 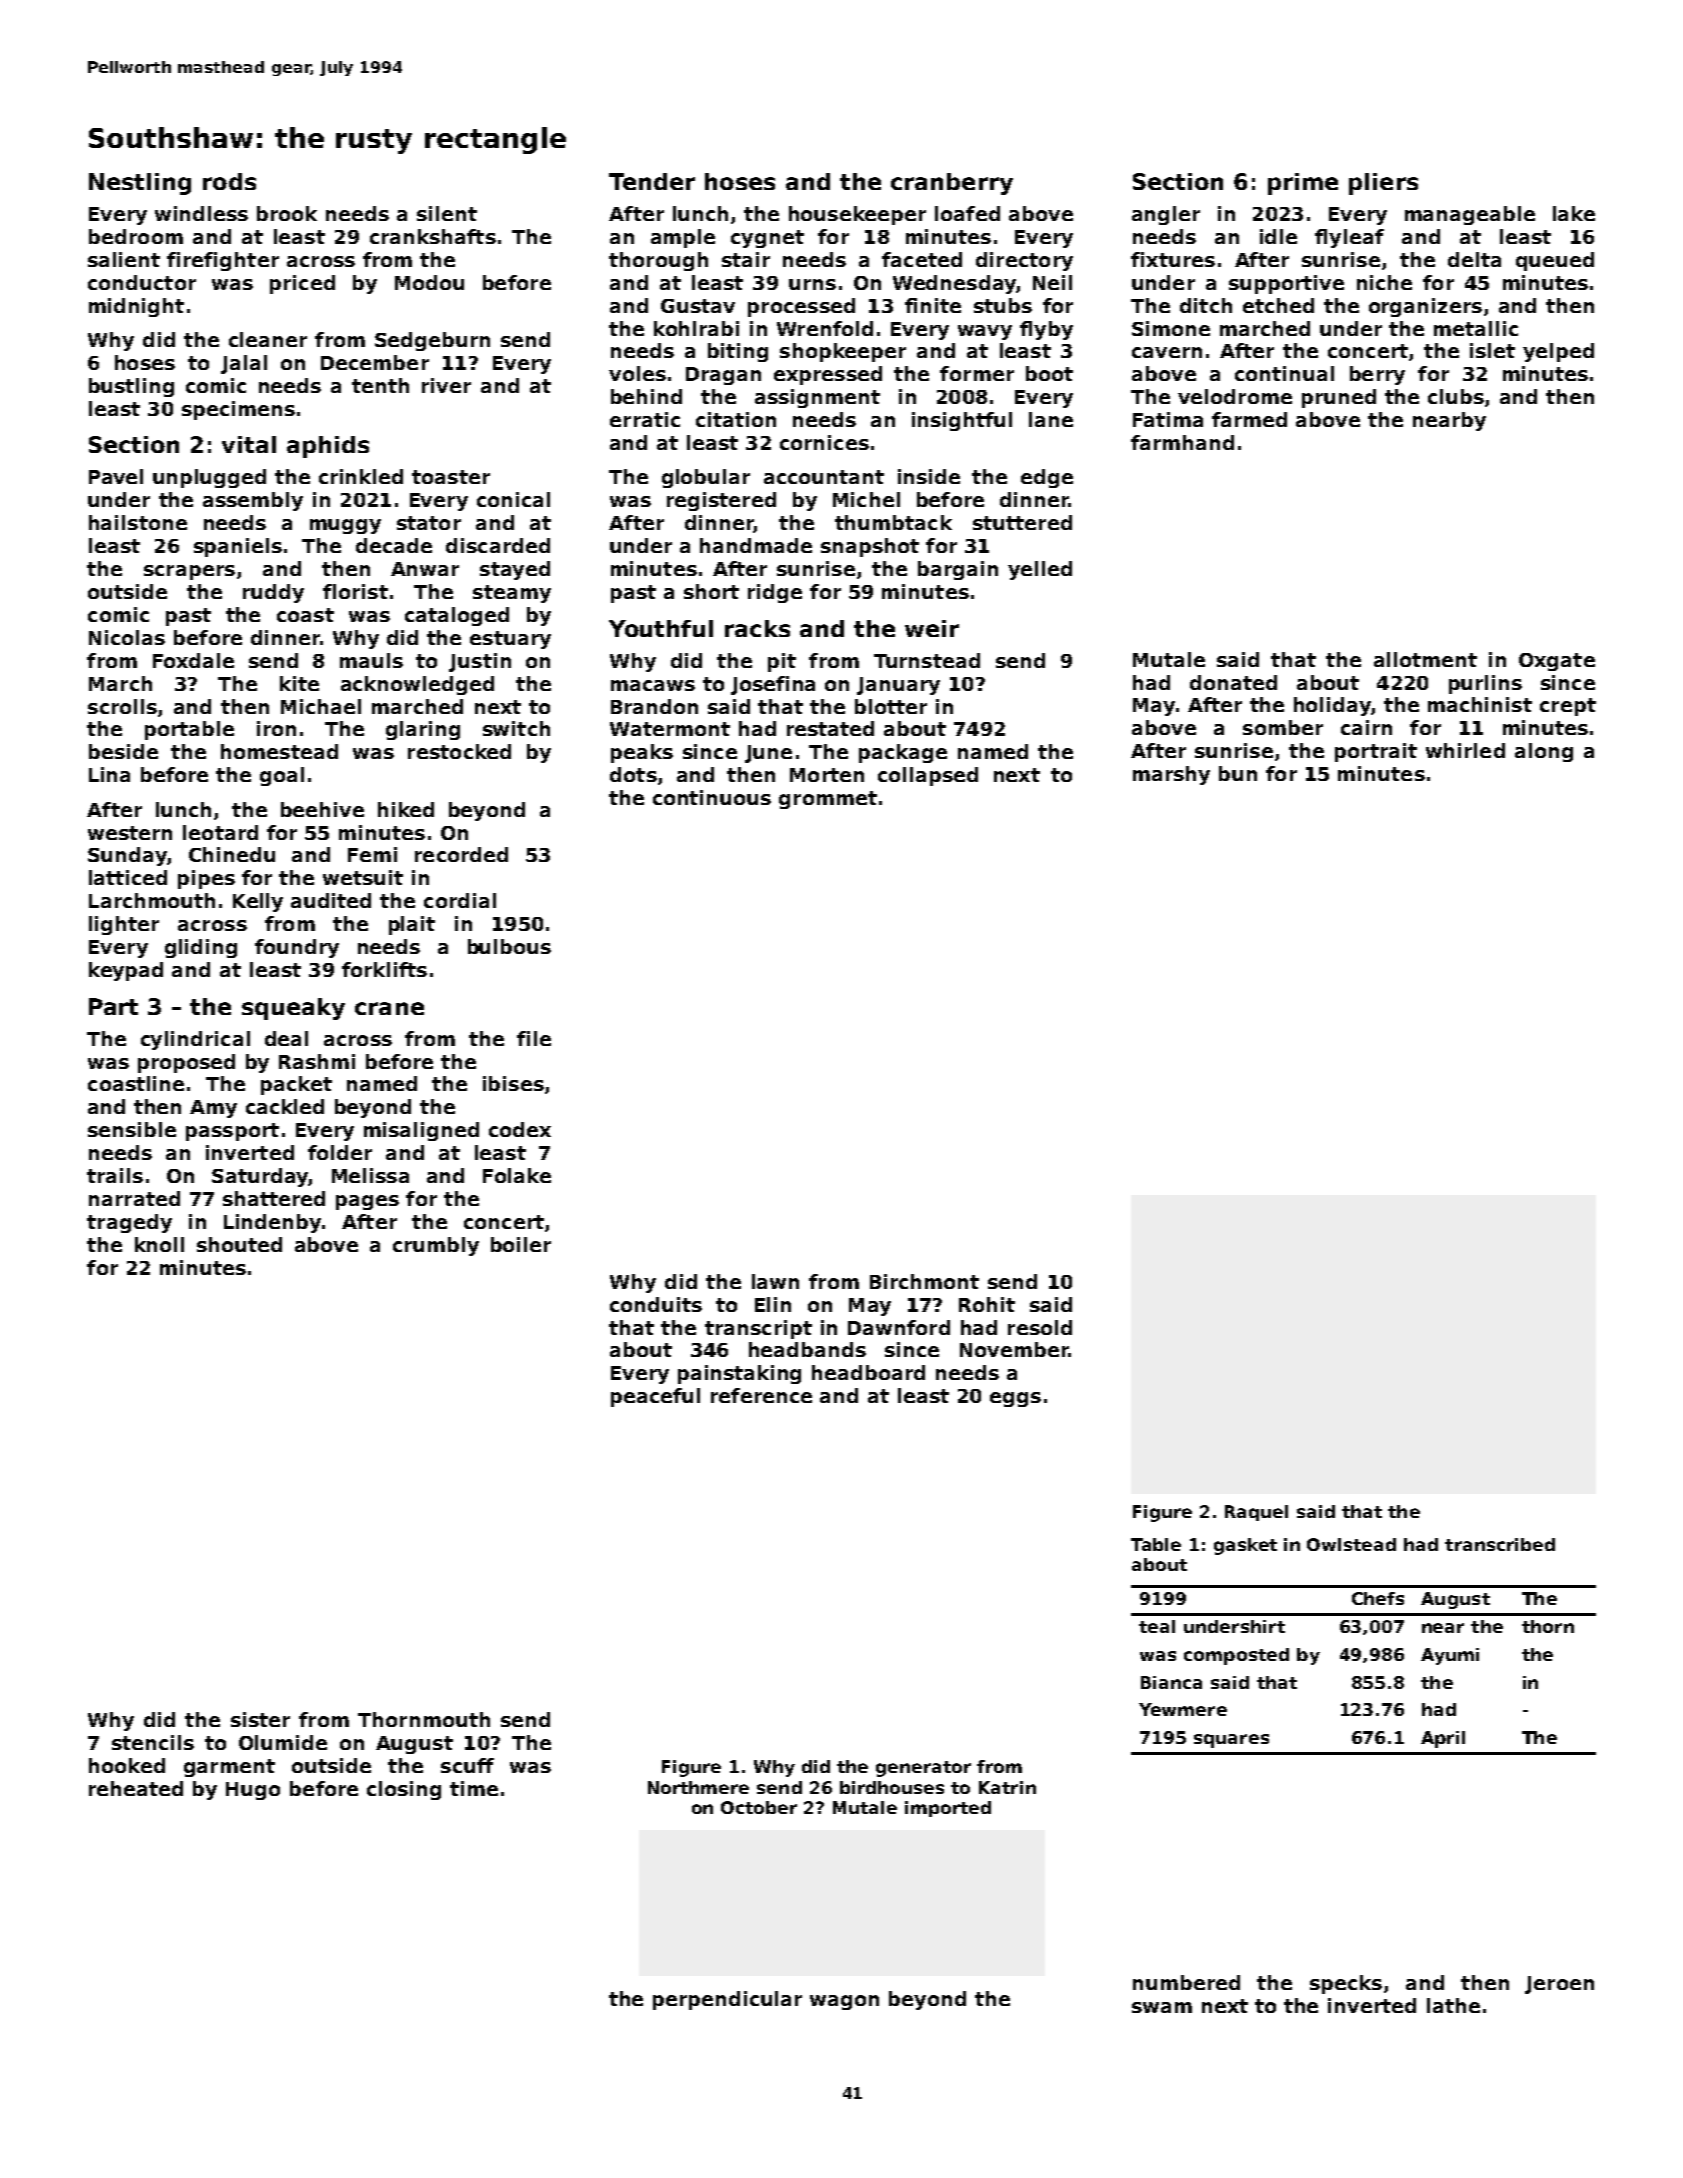 What do you see at coordinates (727, 2000) in the screenshot?
I see `perpendicular` at bounding box center [727, 2000].
